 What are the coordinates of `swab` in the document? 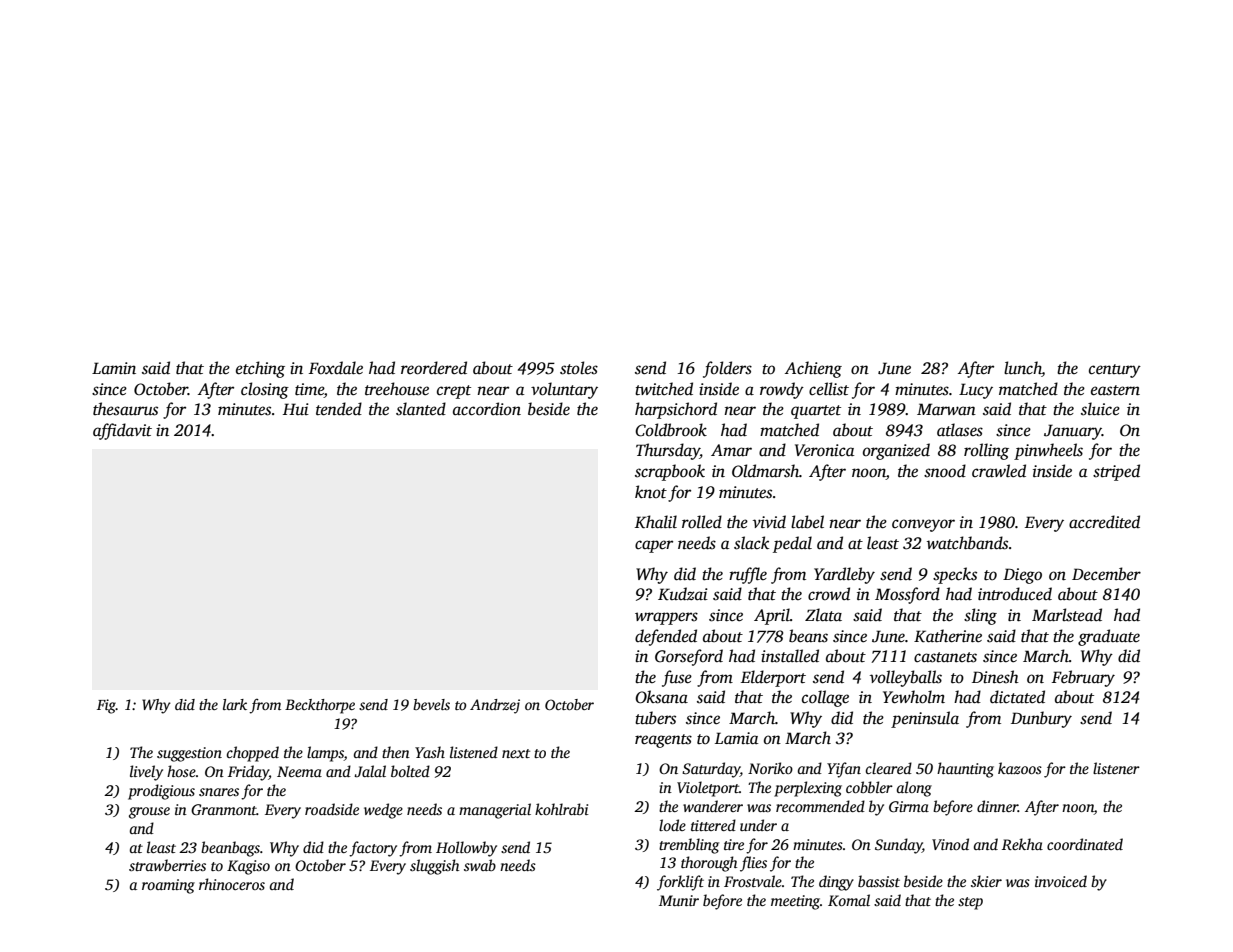 It's located at (480, 865).
